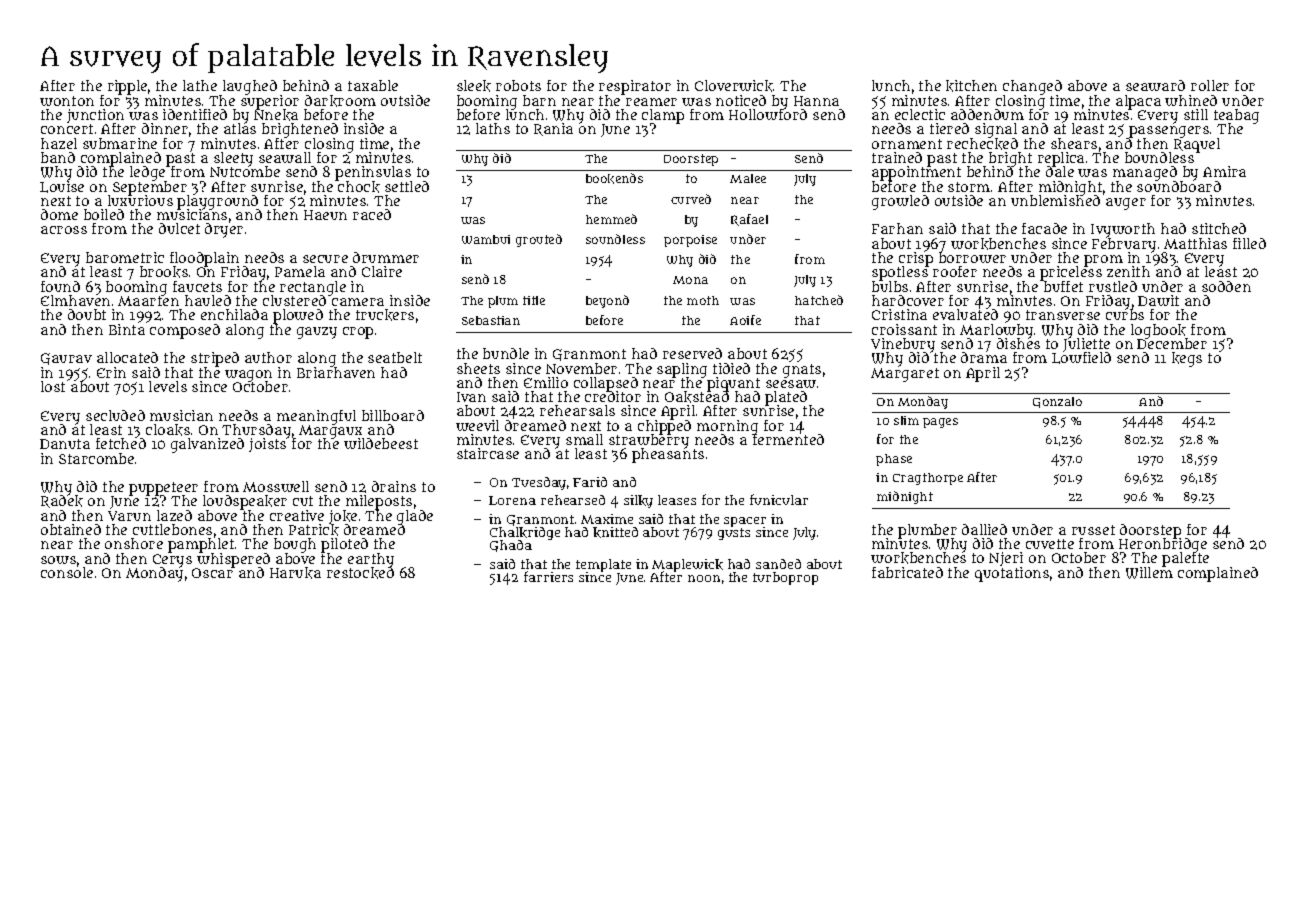 The width and height of the screenshot is (1308, 924). I want to click on curbs, so click(1125, 315).
